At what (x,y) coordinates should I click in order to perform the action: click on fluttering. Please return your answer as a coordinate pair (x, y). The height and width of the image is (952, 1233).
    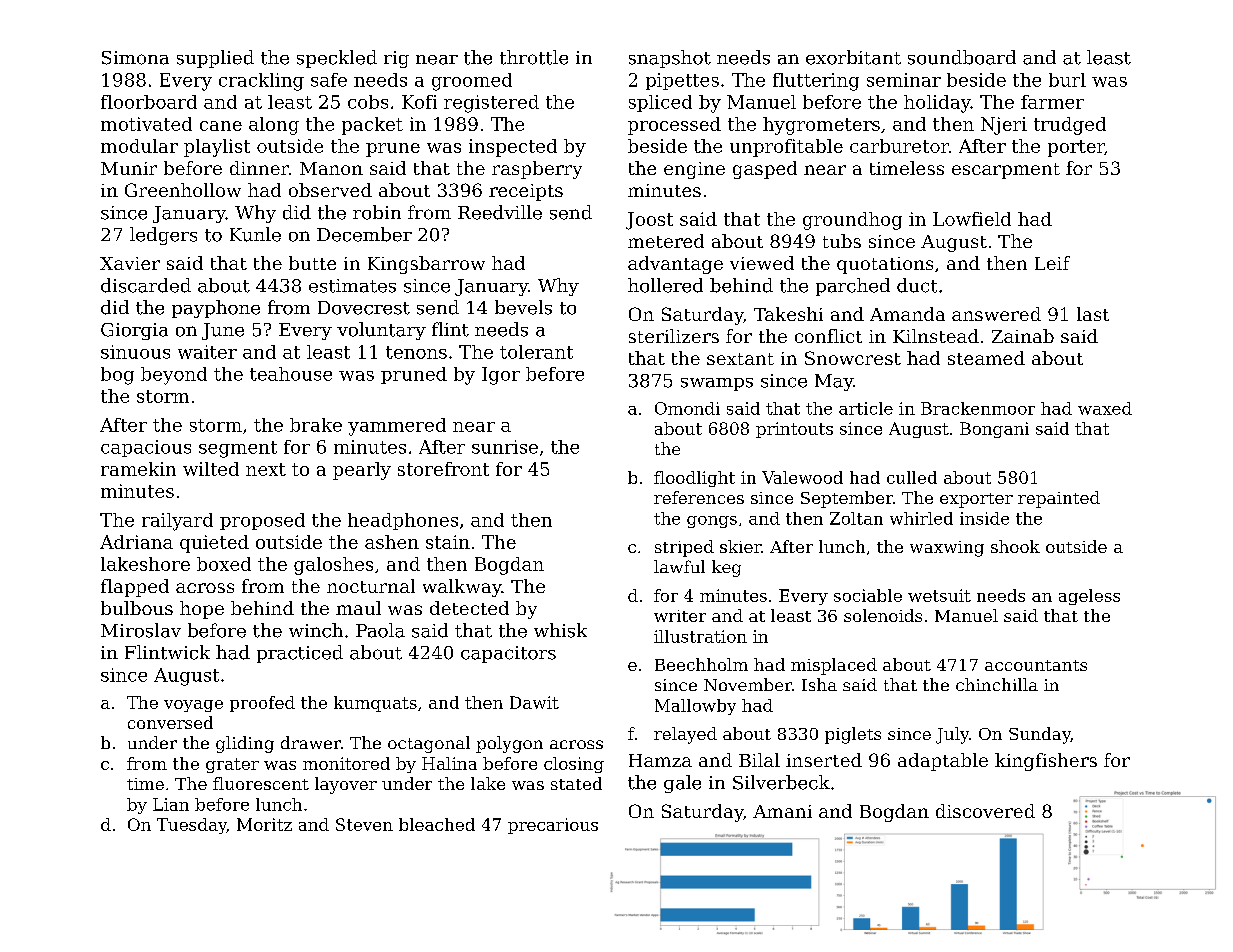
    Looking at the image, I should click on (816, 82).
